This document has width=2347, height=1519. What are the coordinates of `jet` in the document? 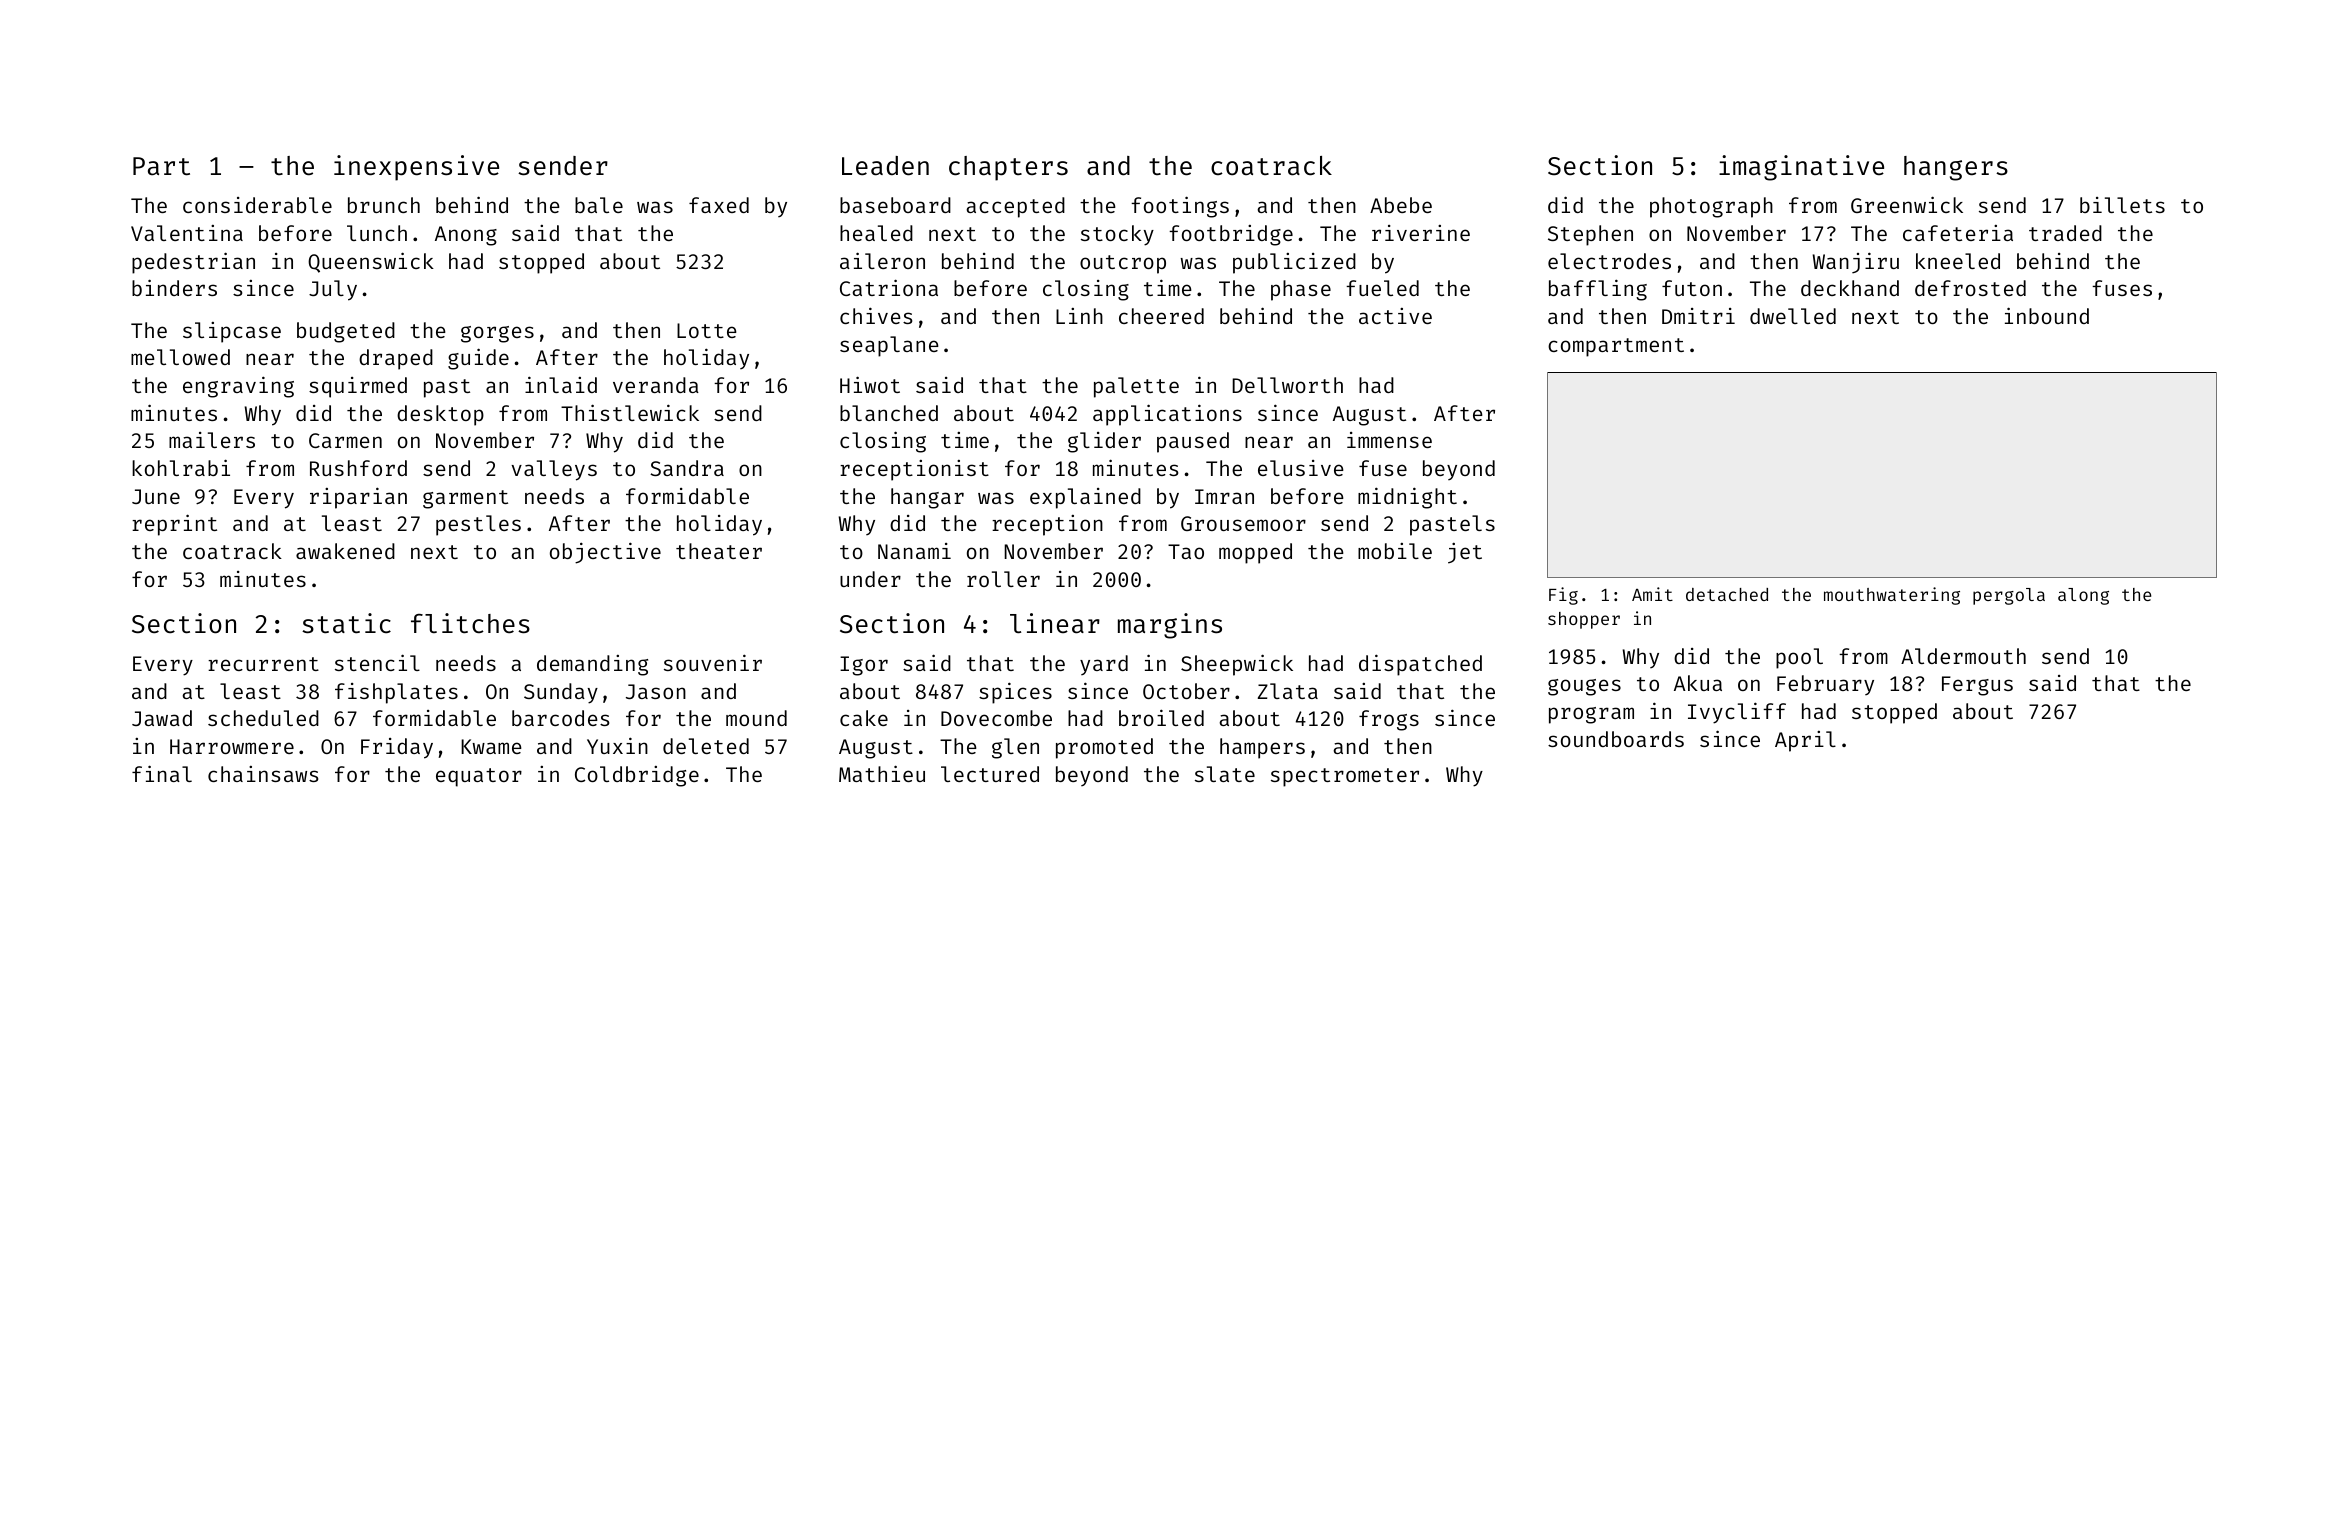 It's located at (1465, 553).
